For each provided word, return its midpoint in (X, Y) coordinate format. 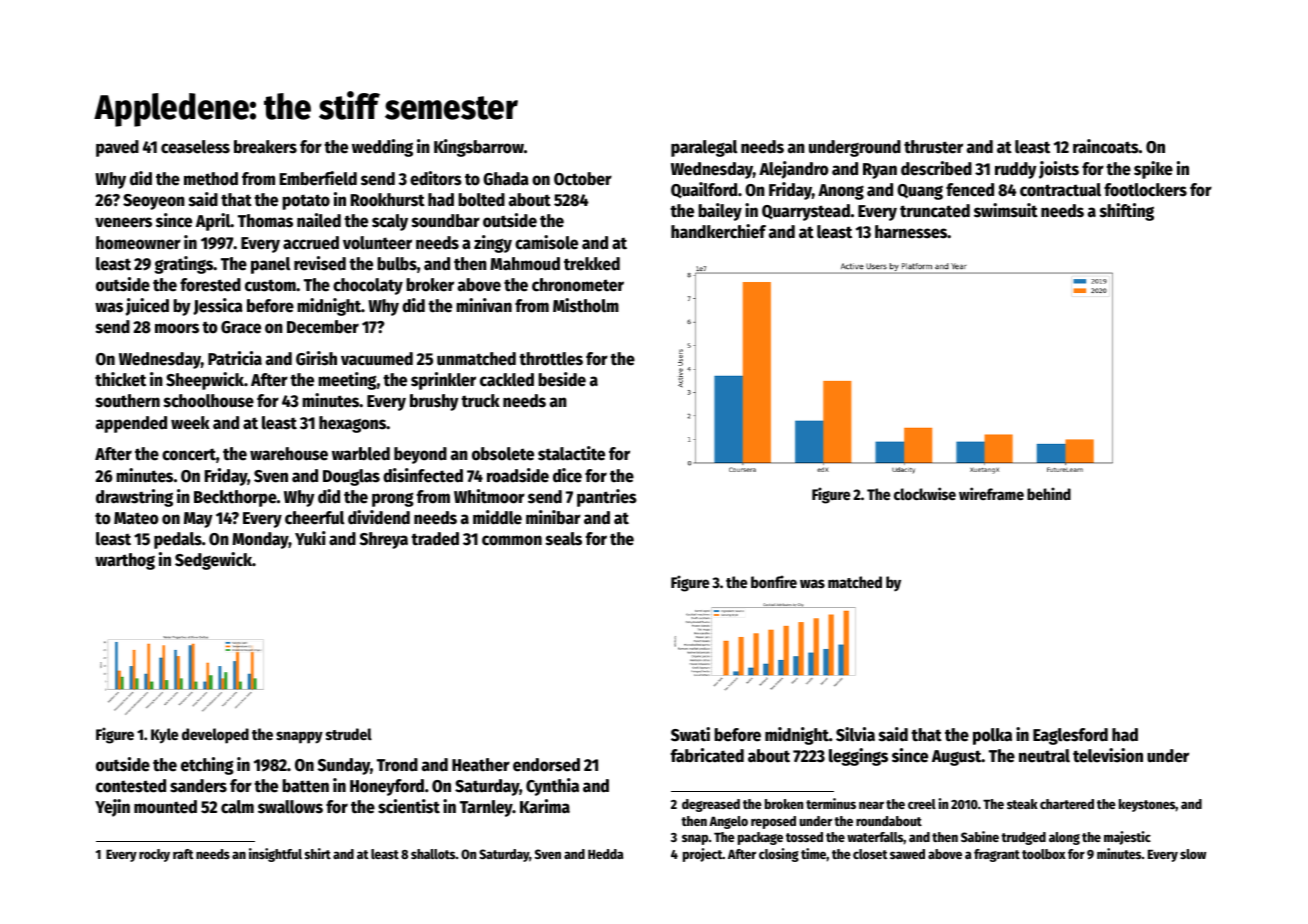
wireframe (991, 493)
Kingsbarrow (479, 148)
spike (1153, 170)
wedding (382, 148)
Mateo (136, 518)
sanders (198, 786)
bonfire (774, 581)
